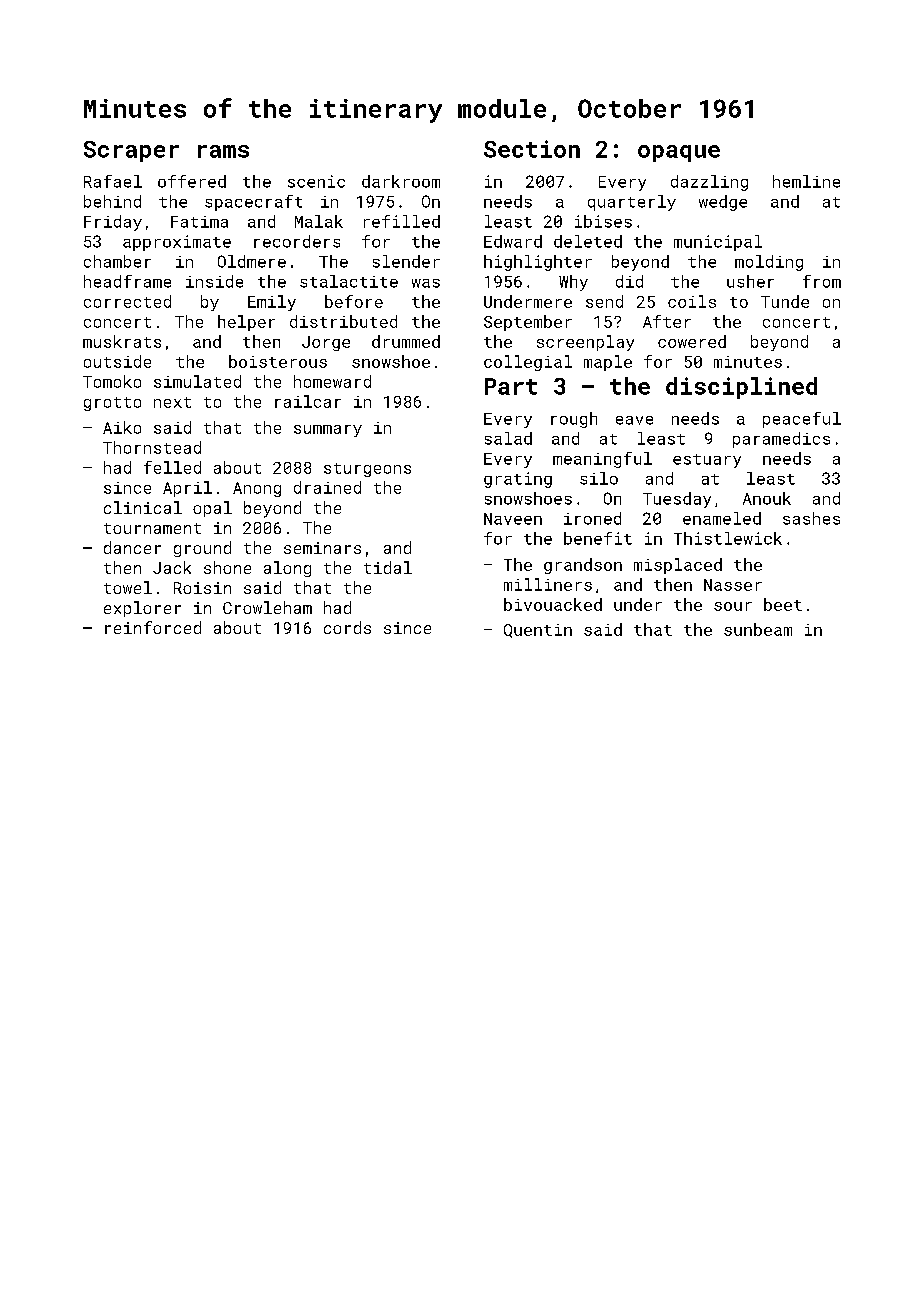 This image has width=924, height=1314. Describe the element at coordinates (758, 629) in the image. I see `sunbeam` at that location.
